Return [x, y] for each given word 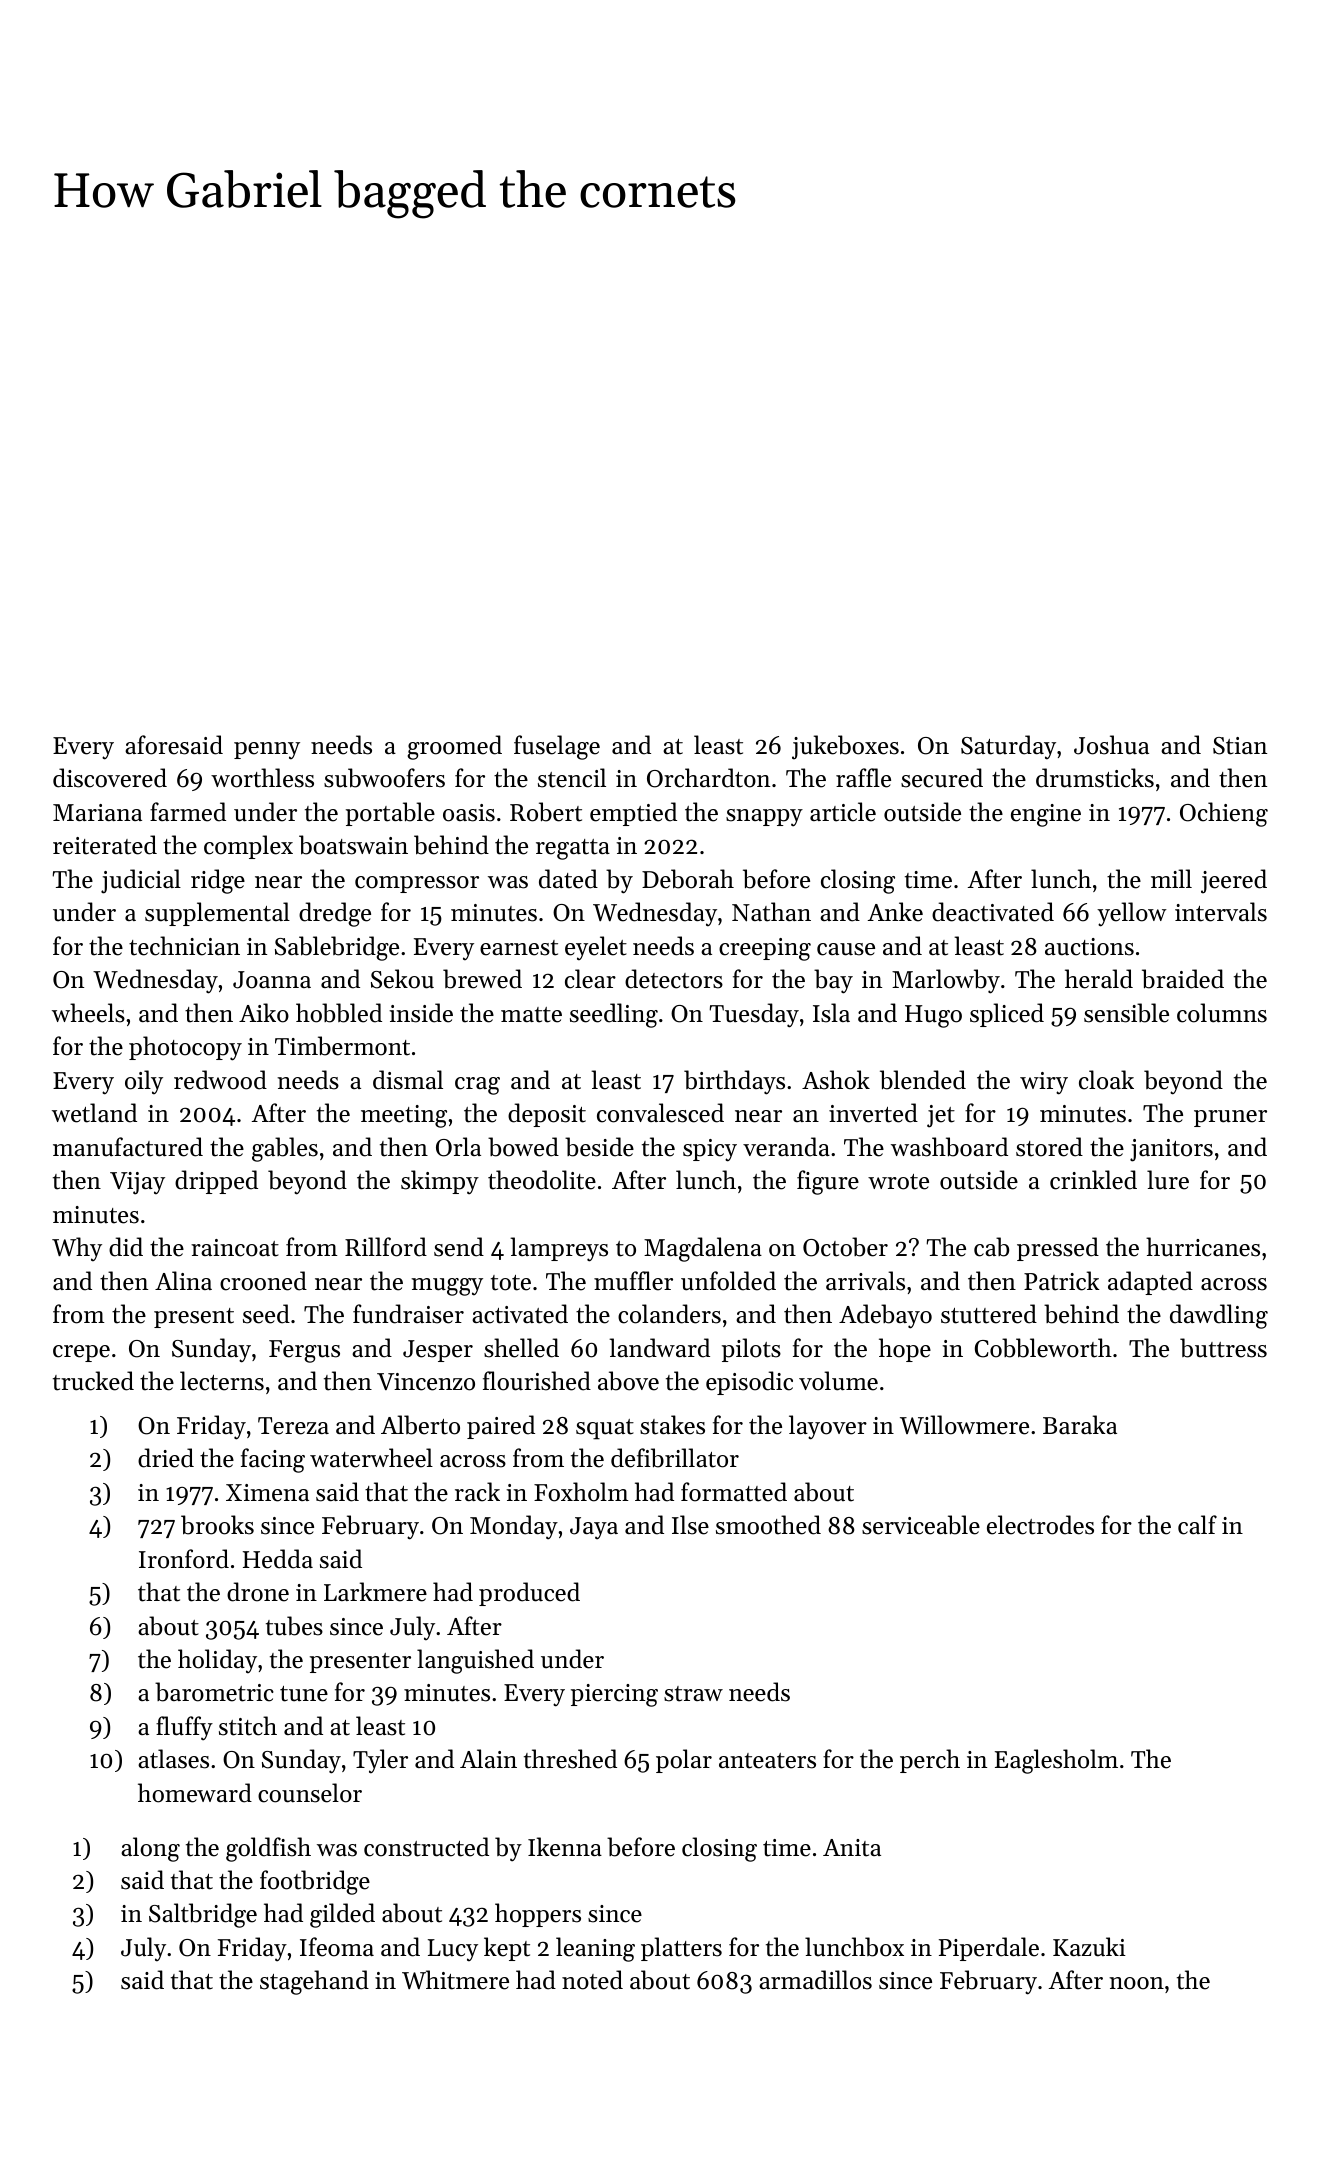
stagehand [314, 1982]
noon [1136, 1983]
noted [592, 1980]
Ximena [267, 1493]
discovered [110, 778]
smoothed [768, 1525]
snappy [764, 818]
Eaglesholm [1056, 1761]
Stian [1240, 746]
